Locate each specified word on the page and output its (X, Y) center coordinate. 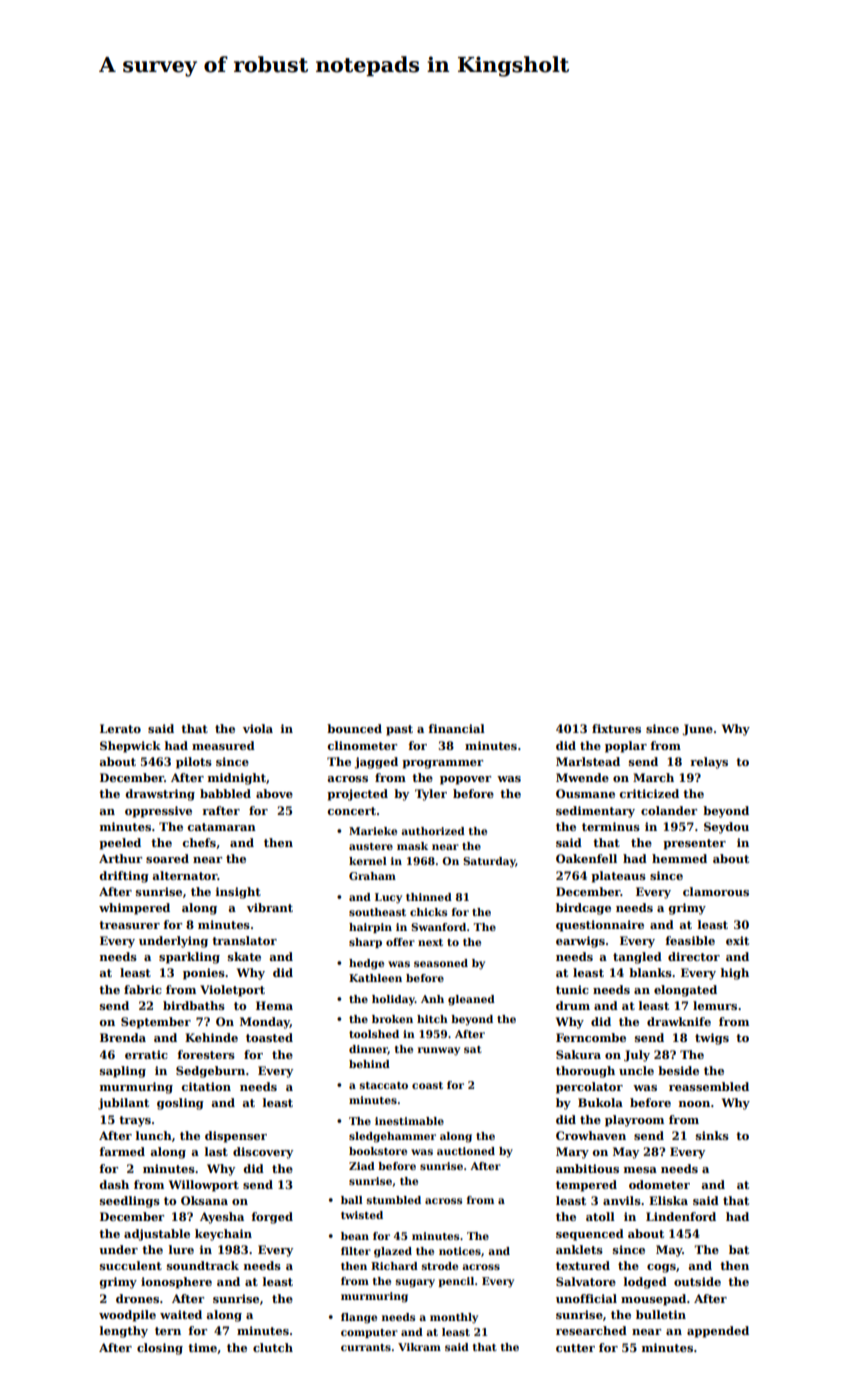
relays (709, 763)
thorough (585, 1072)
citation (206, 1086)
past (399, 730)
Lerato (120, 728)
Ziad (362, 1166)
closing (160, 1349)
